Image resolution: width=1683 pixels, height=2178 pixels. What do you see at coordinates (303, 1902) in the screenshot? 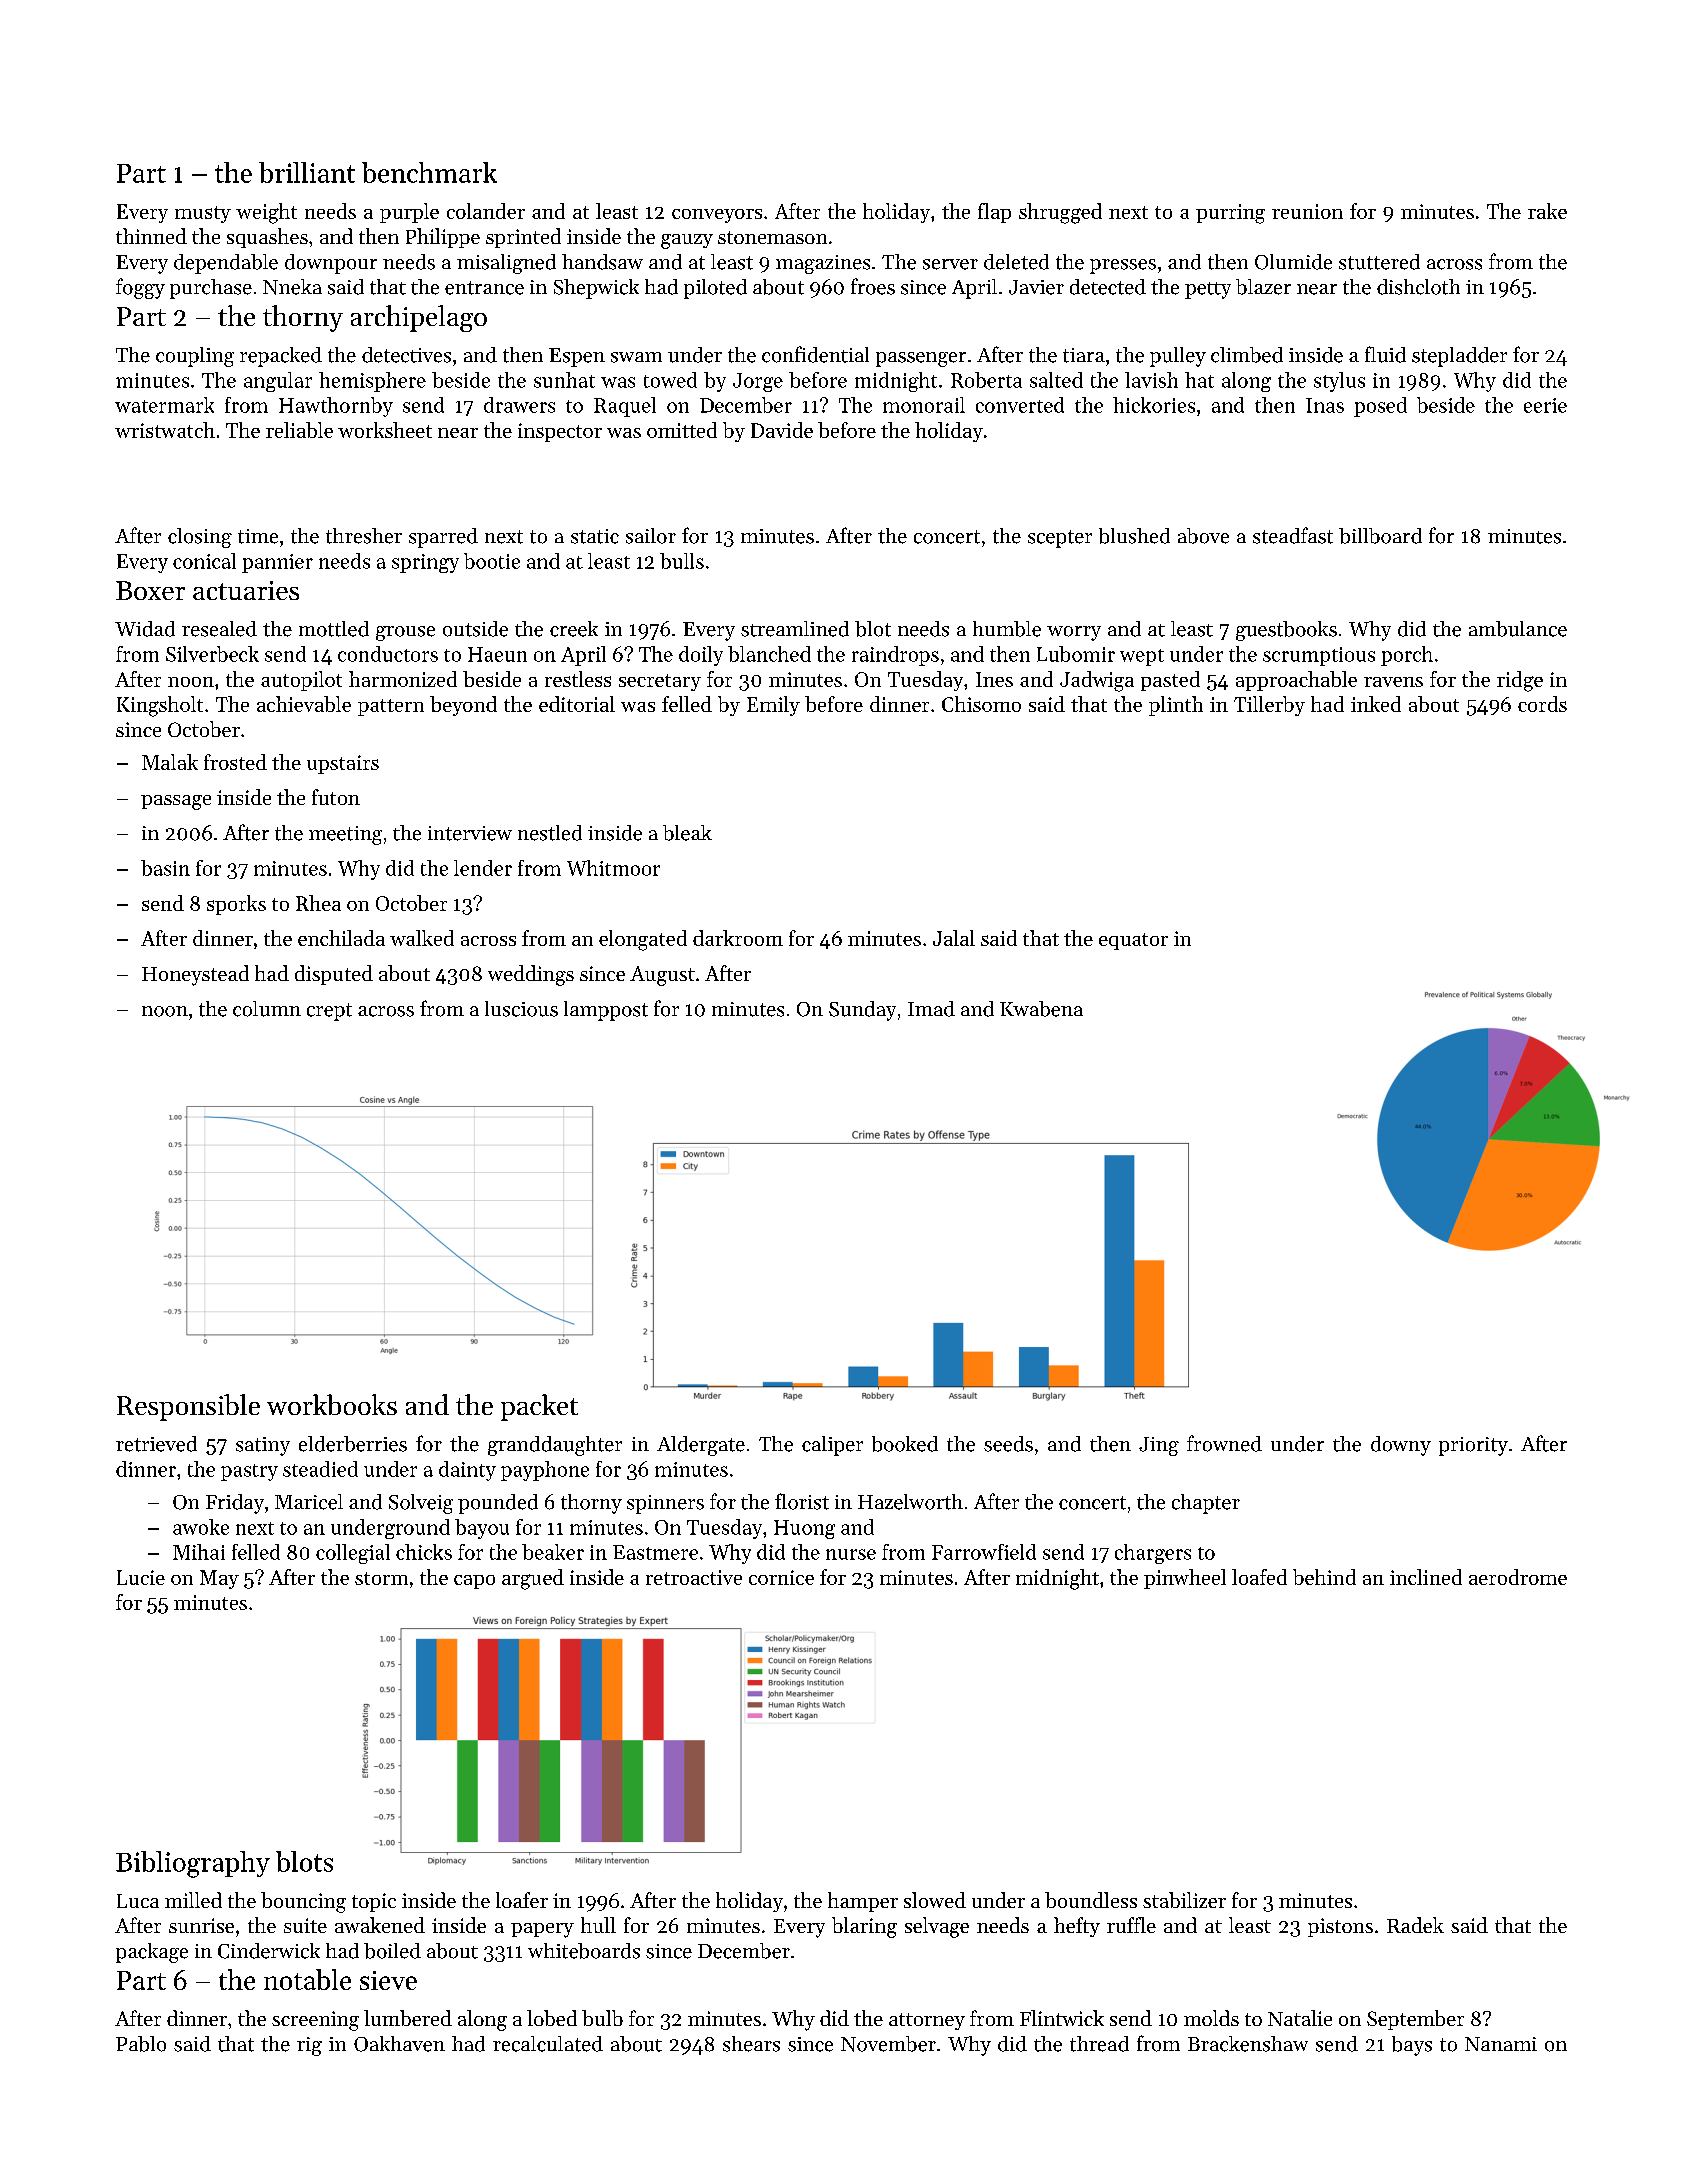
I see `bouncing` at bounding box center [303, 1902].
